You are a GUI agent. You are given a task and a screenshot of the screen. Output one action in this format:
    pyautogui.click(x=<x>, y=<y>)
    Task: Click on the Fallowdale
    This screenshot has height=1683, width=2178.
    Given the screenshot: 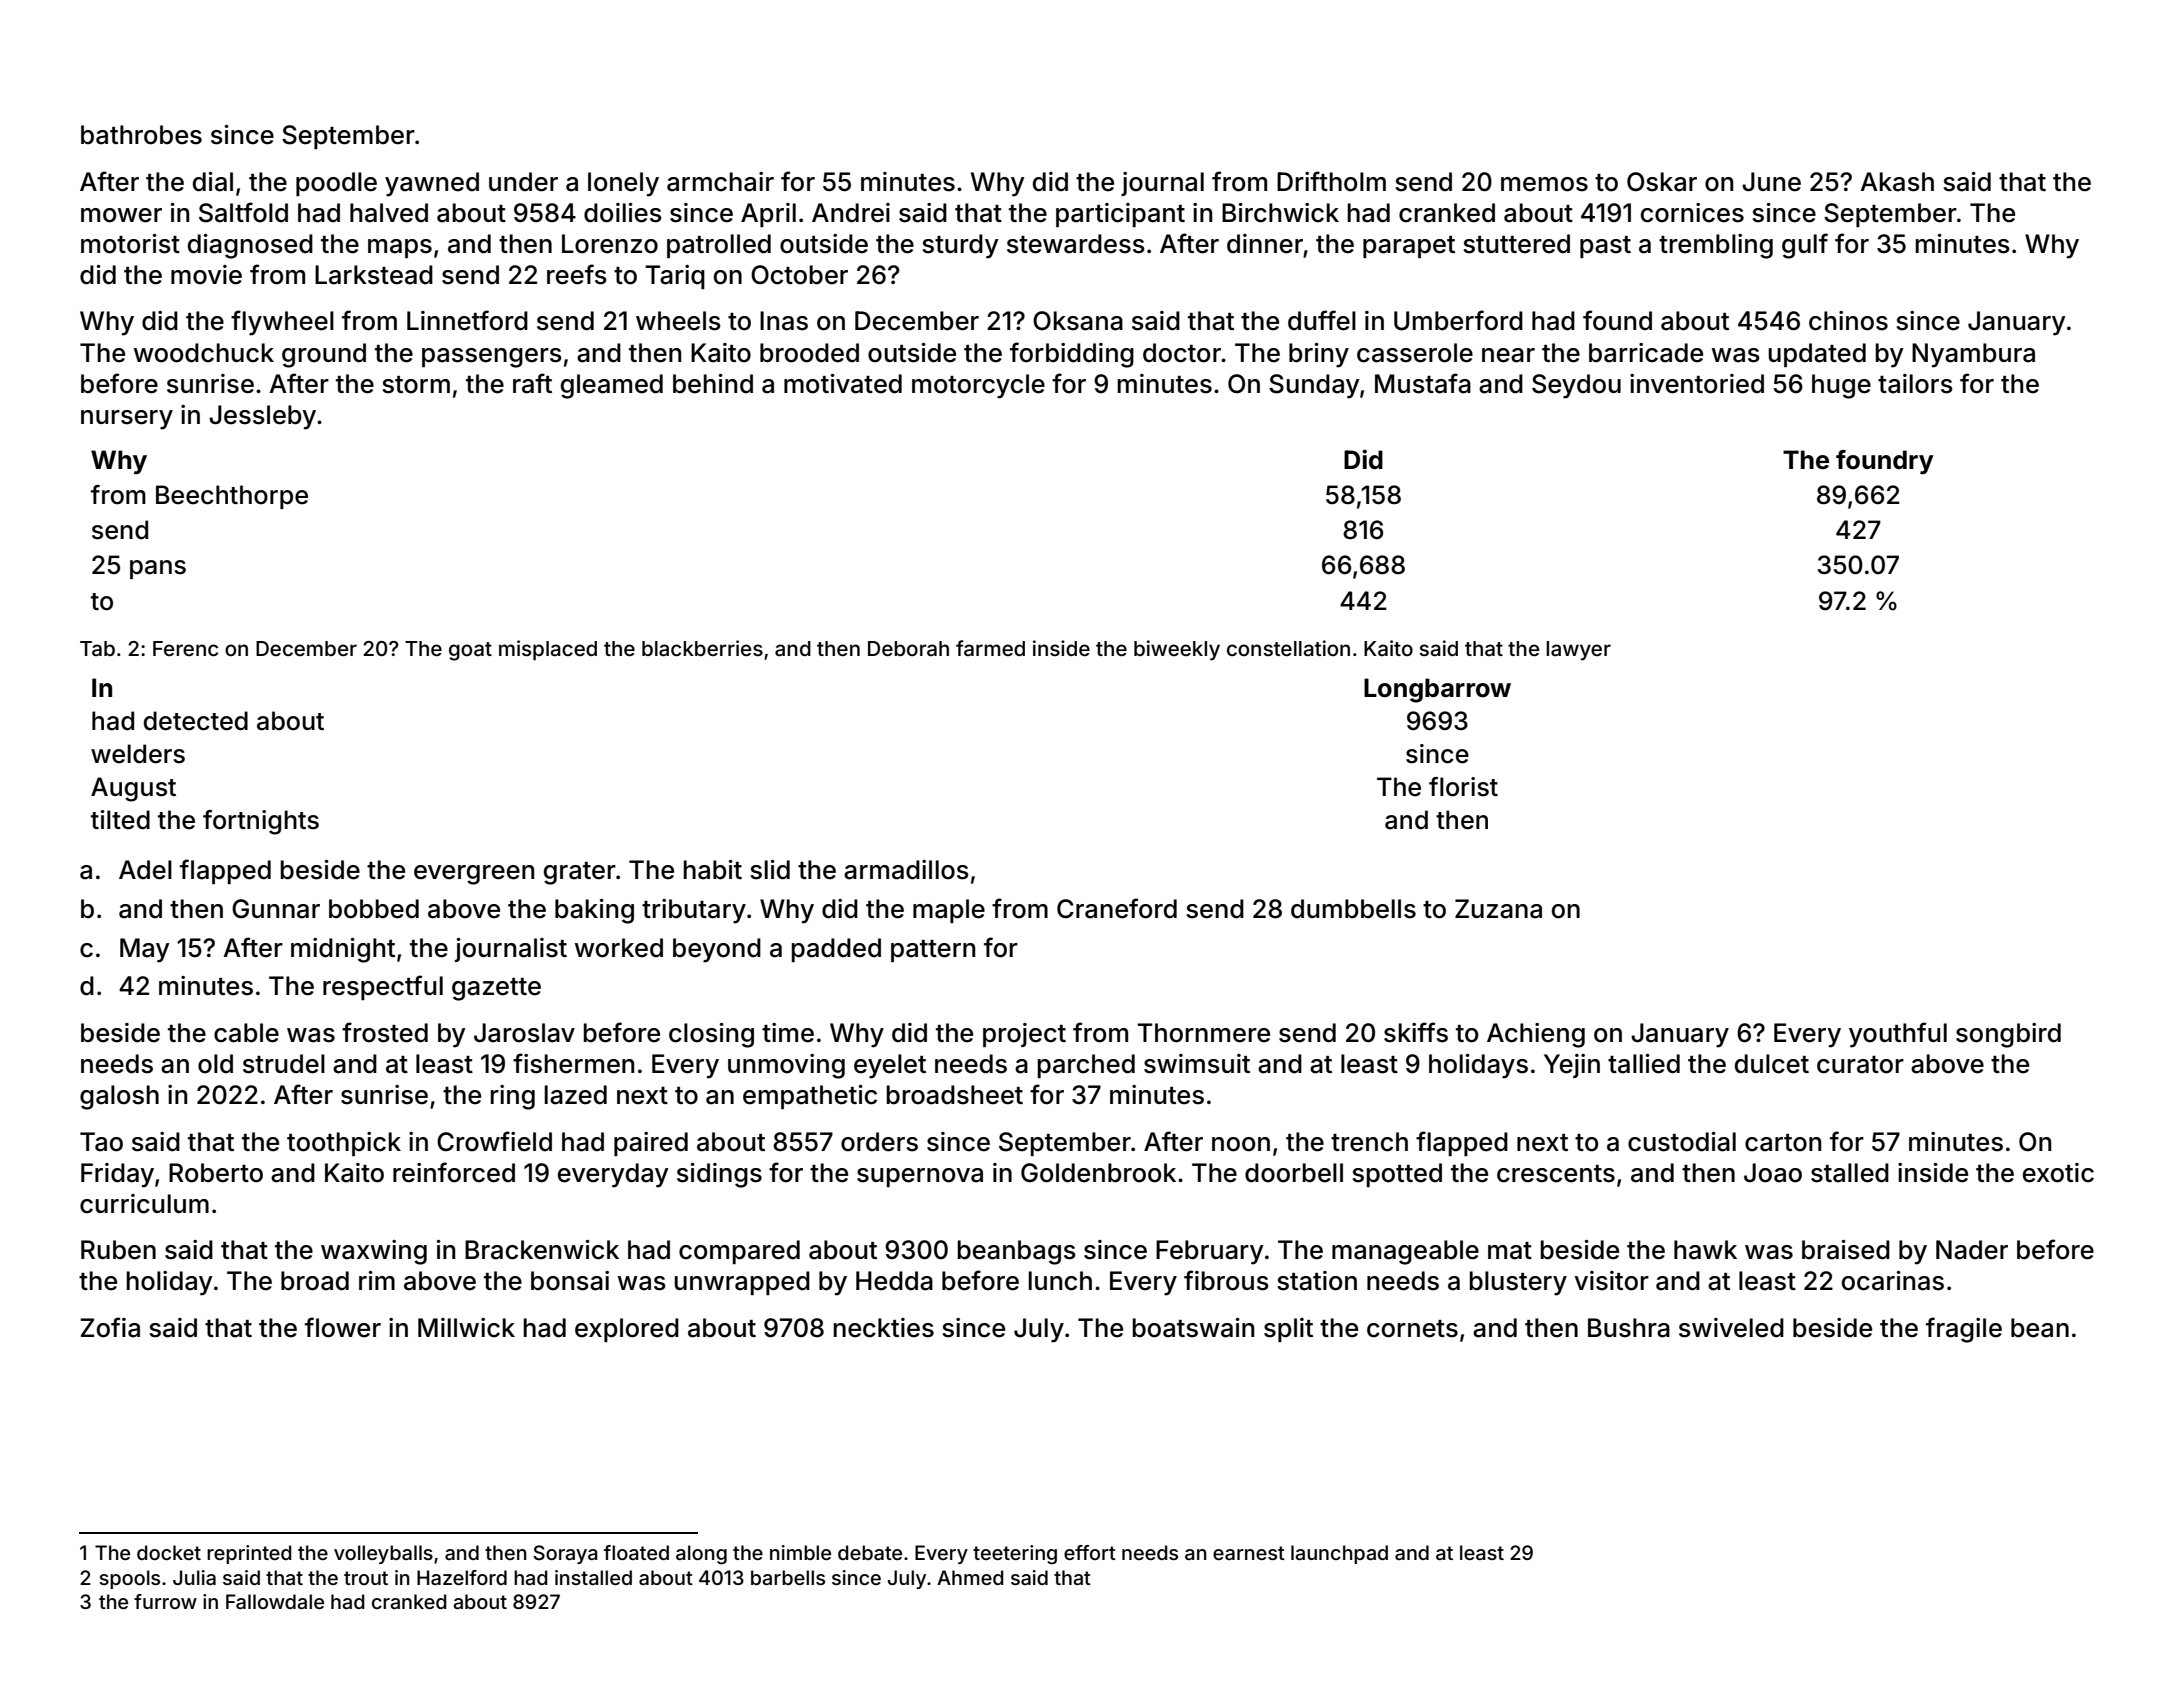 What is the action you would take?
    pyautogui.click(x=275, y=1601)
